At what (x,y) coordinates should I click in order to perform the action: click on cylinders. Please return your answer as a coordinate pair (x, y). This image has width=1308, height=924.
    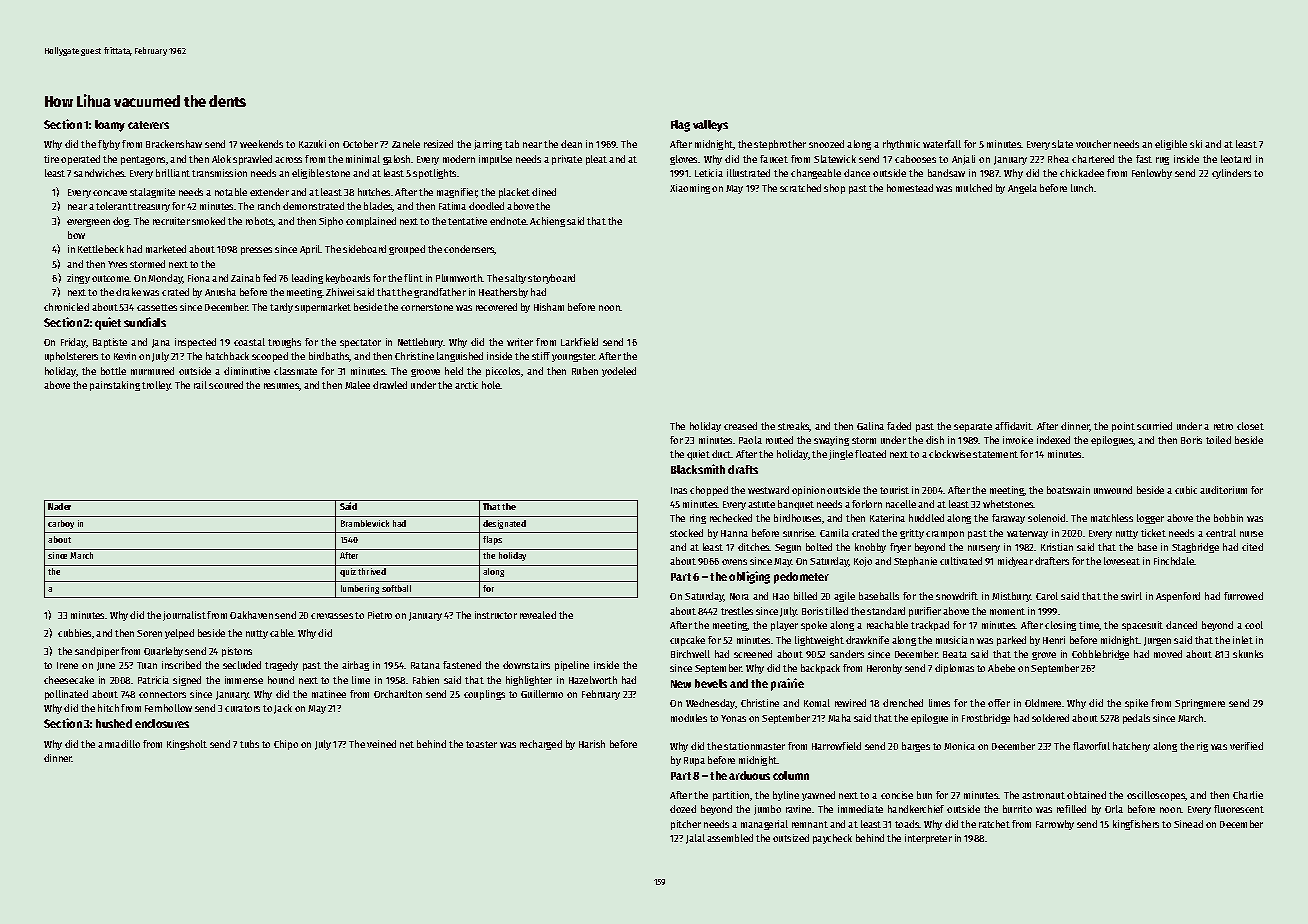
    Looking at the image, I should click on (1231, 174).
